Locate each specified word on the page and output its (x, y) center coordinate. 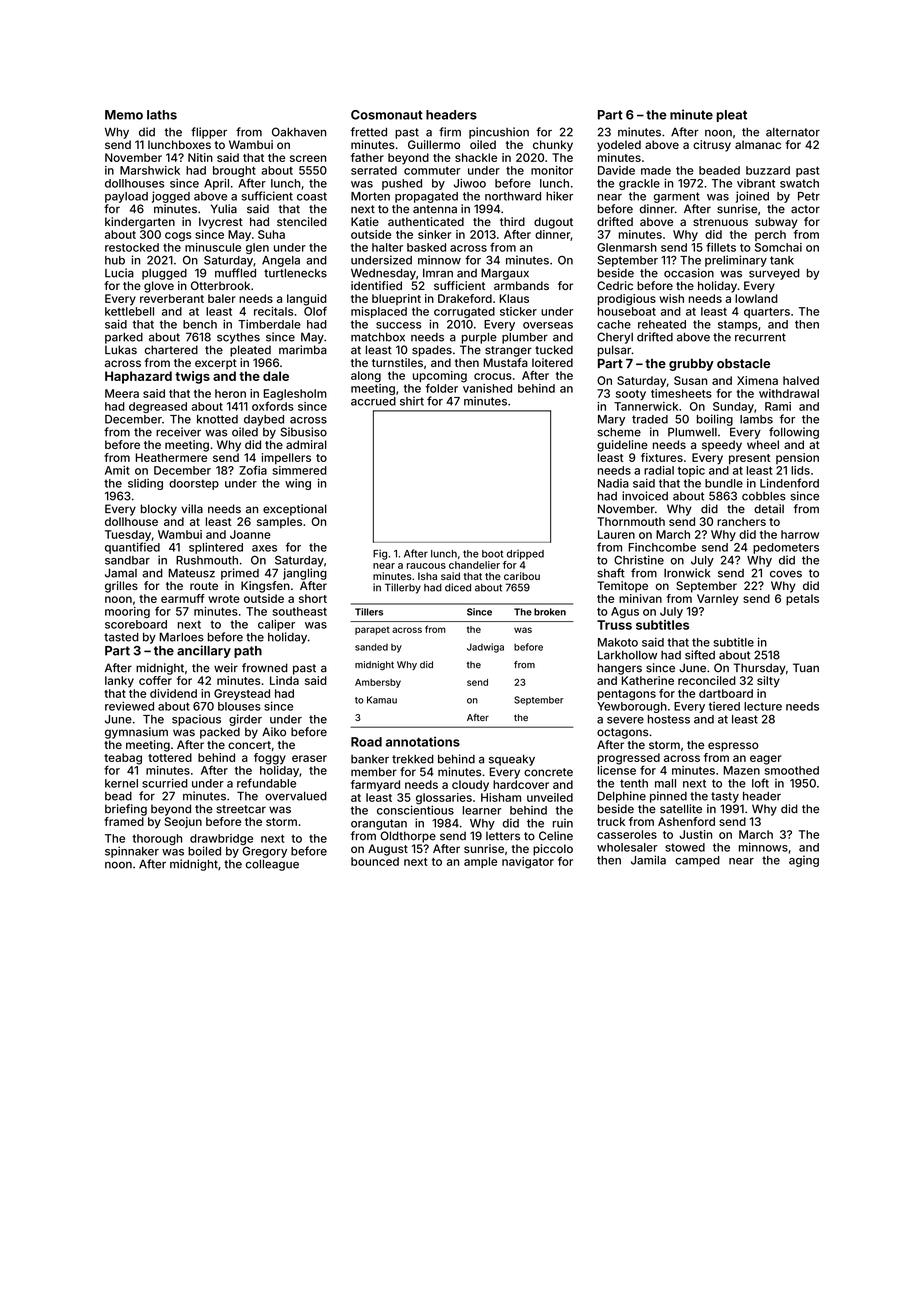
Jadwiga (485, 648)
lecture (763, 706)
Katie (365, 221)
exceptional (295, 510)
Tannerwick (646, 406)
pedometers (786, 548)
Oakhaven (299, 132)
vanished (487, 388)
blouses (239, 706)
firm (450, 132)
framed (124, 821)
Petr (809, 196)
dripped (525, 554)
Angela (281, 261)
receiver (178, 432)
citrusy (712, 146)
